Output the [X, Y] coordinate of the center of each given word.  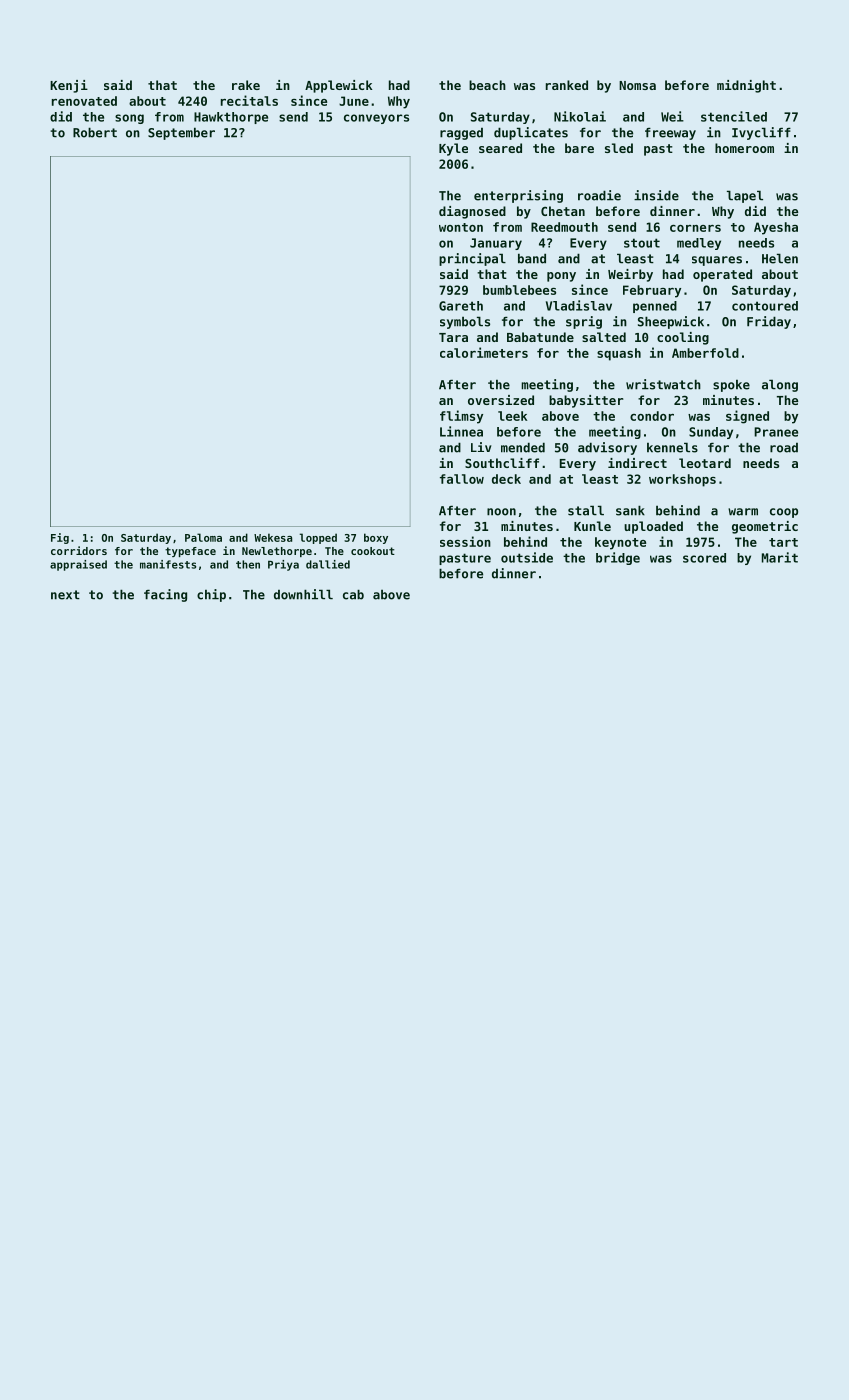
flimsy [461, 417]
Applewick [338, 86]
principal [472, 259]
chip [211, 595]
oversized [501, 400]
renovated [84, 101]
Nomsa [637, 85]
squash [619, 354]
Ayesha [776, 228]
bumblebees [519, 290]
